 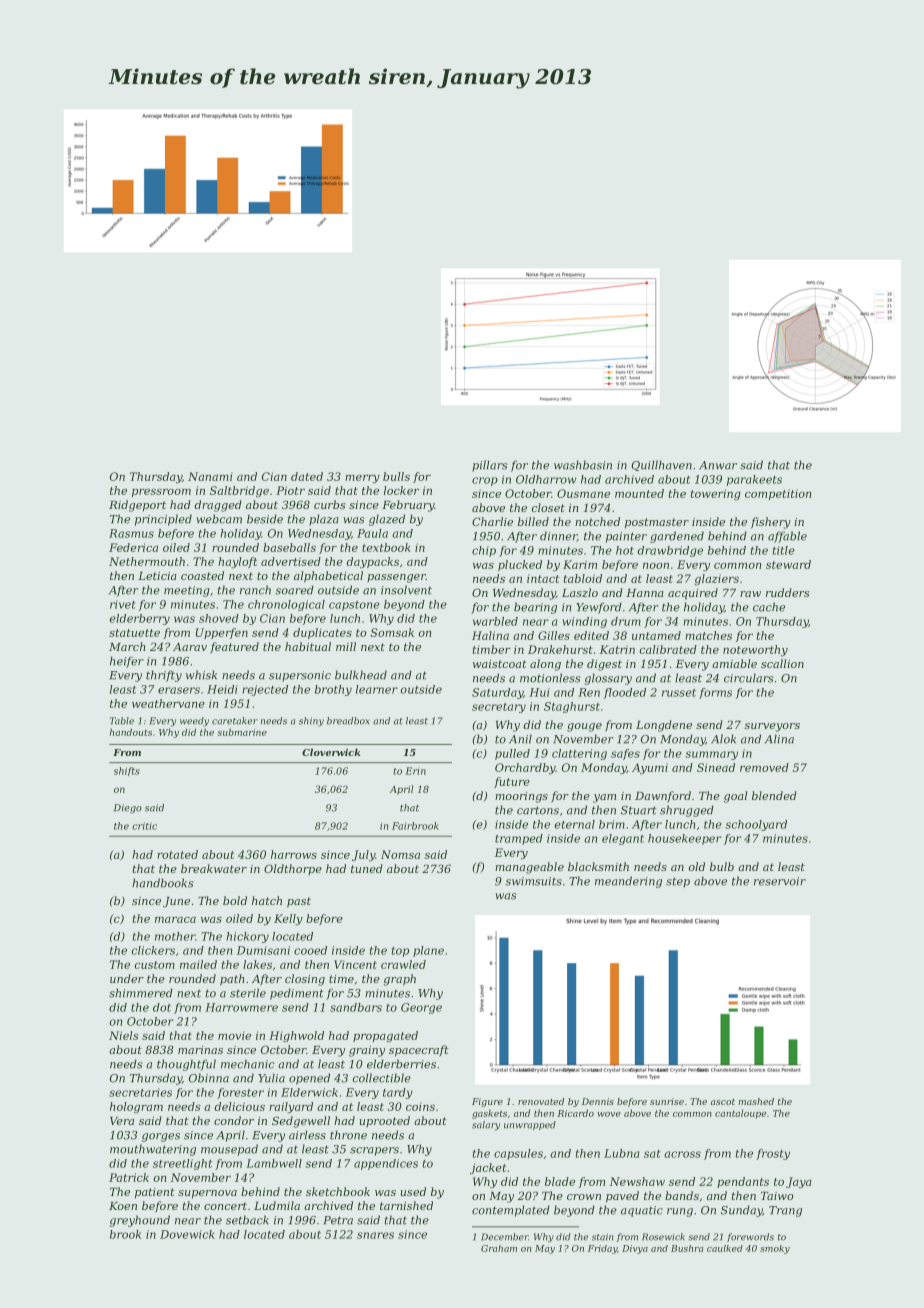 What do you see at coordinates (718, 465) in the page?
I see `Anwar` at bounding box center [718, 465].
